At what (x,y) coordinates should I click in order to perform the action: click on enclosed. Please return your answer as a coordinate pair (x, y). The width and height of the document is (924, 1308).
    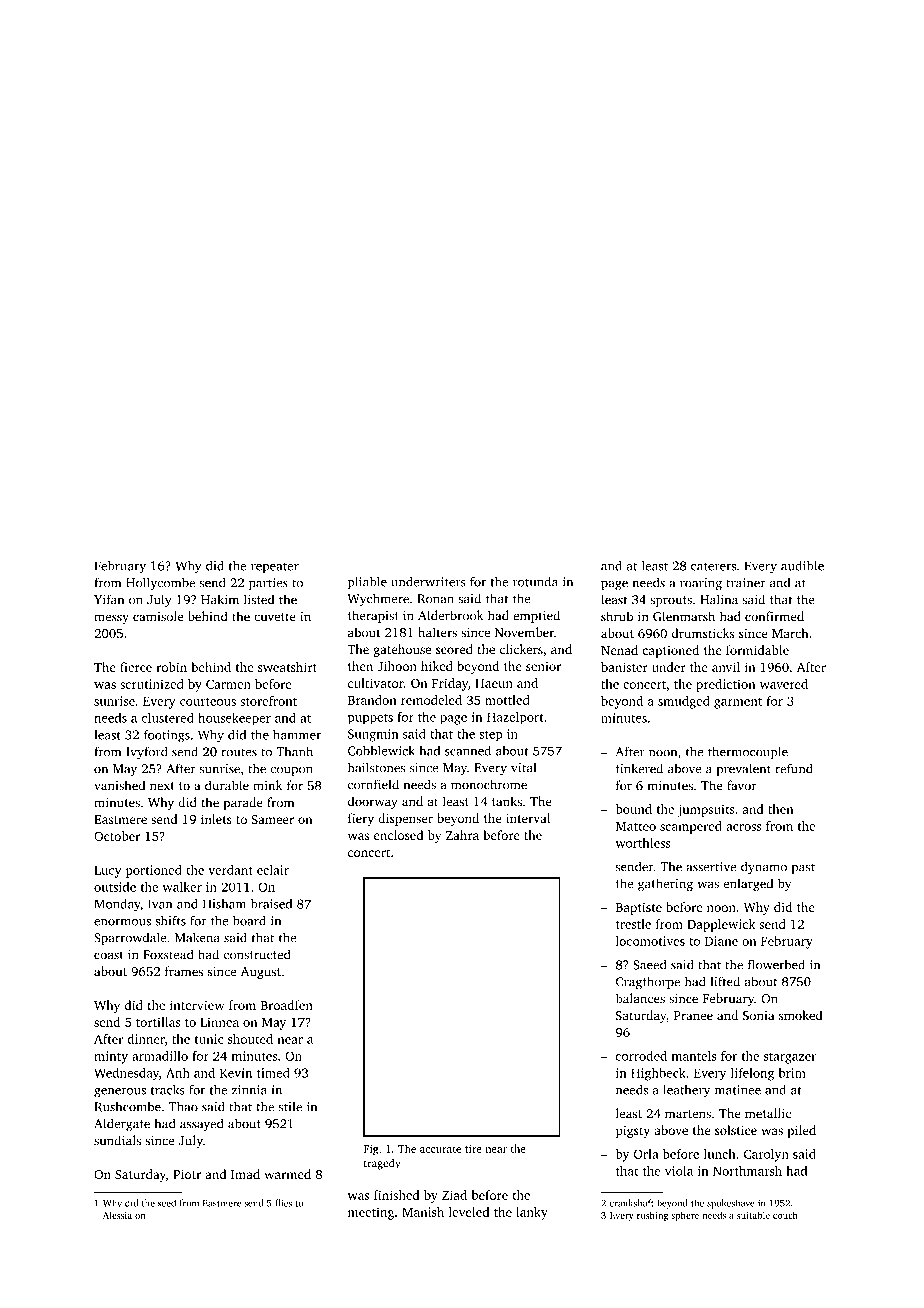
    Looking at the image, I should click on (398, 835).
